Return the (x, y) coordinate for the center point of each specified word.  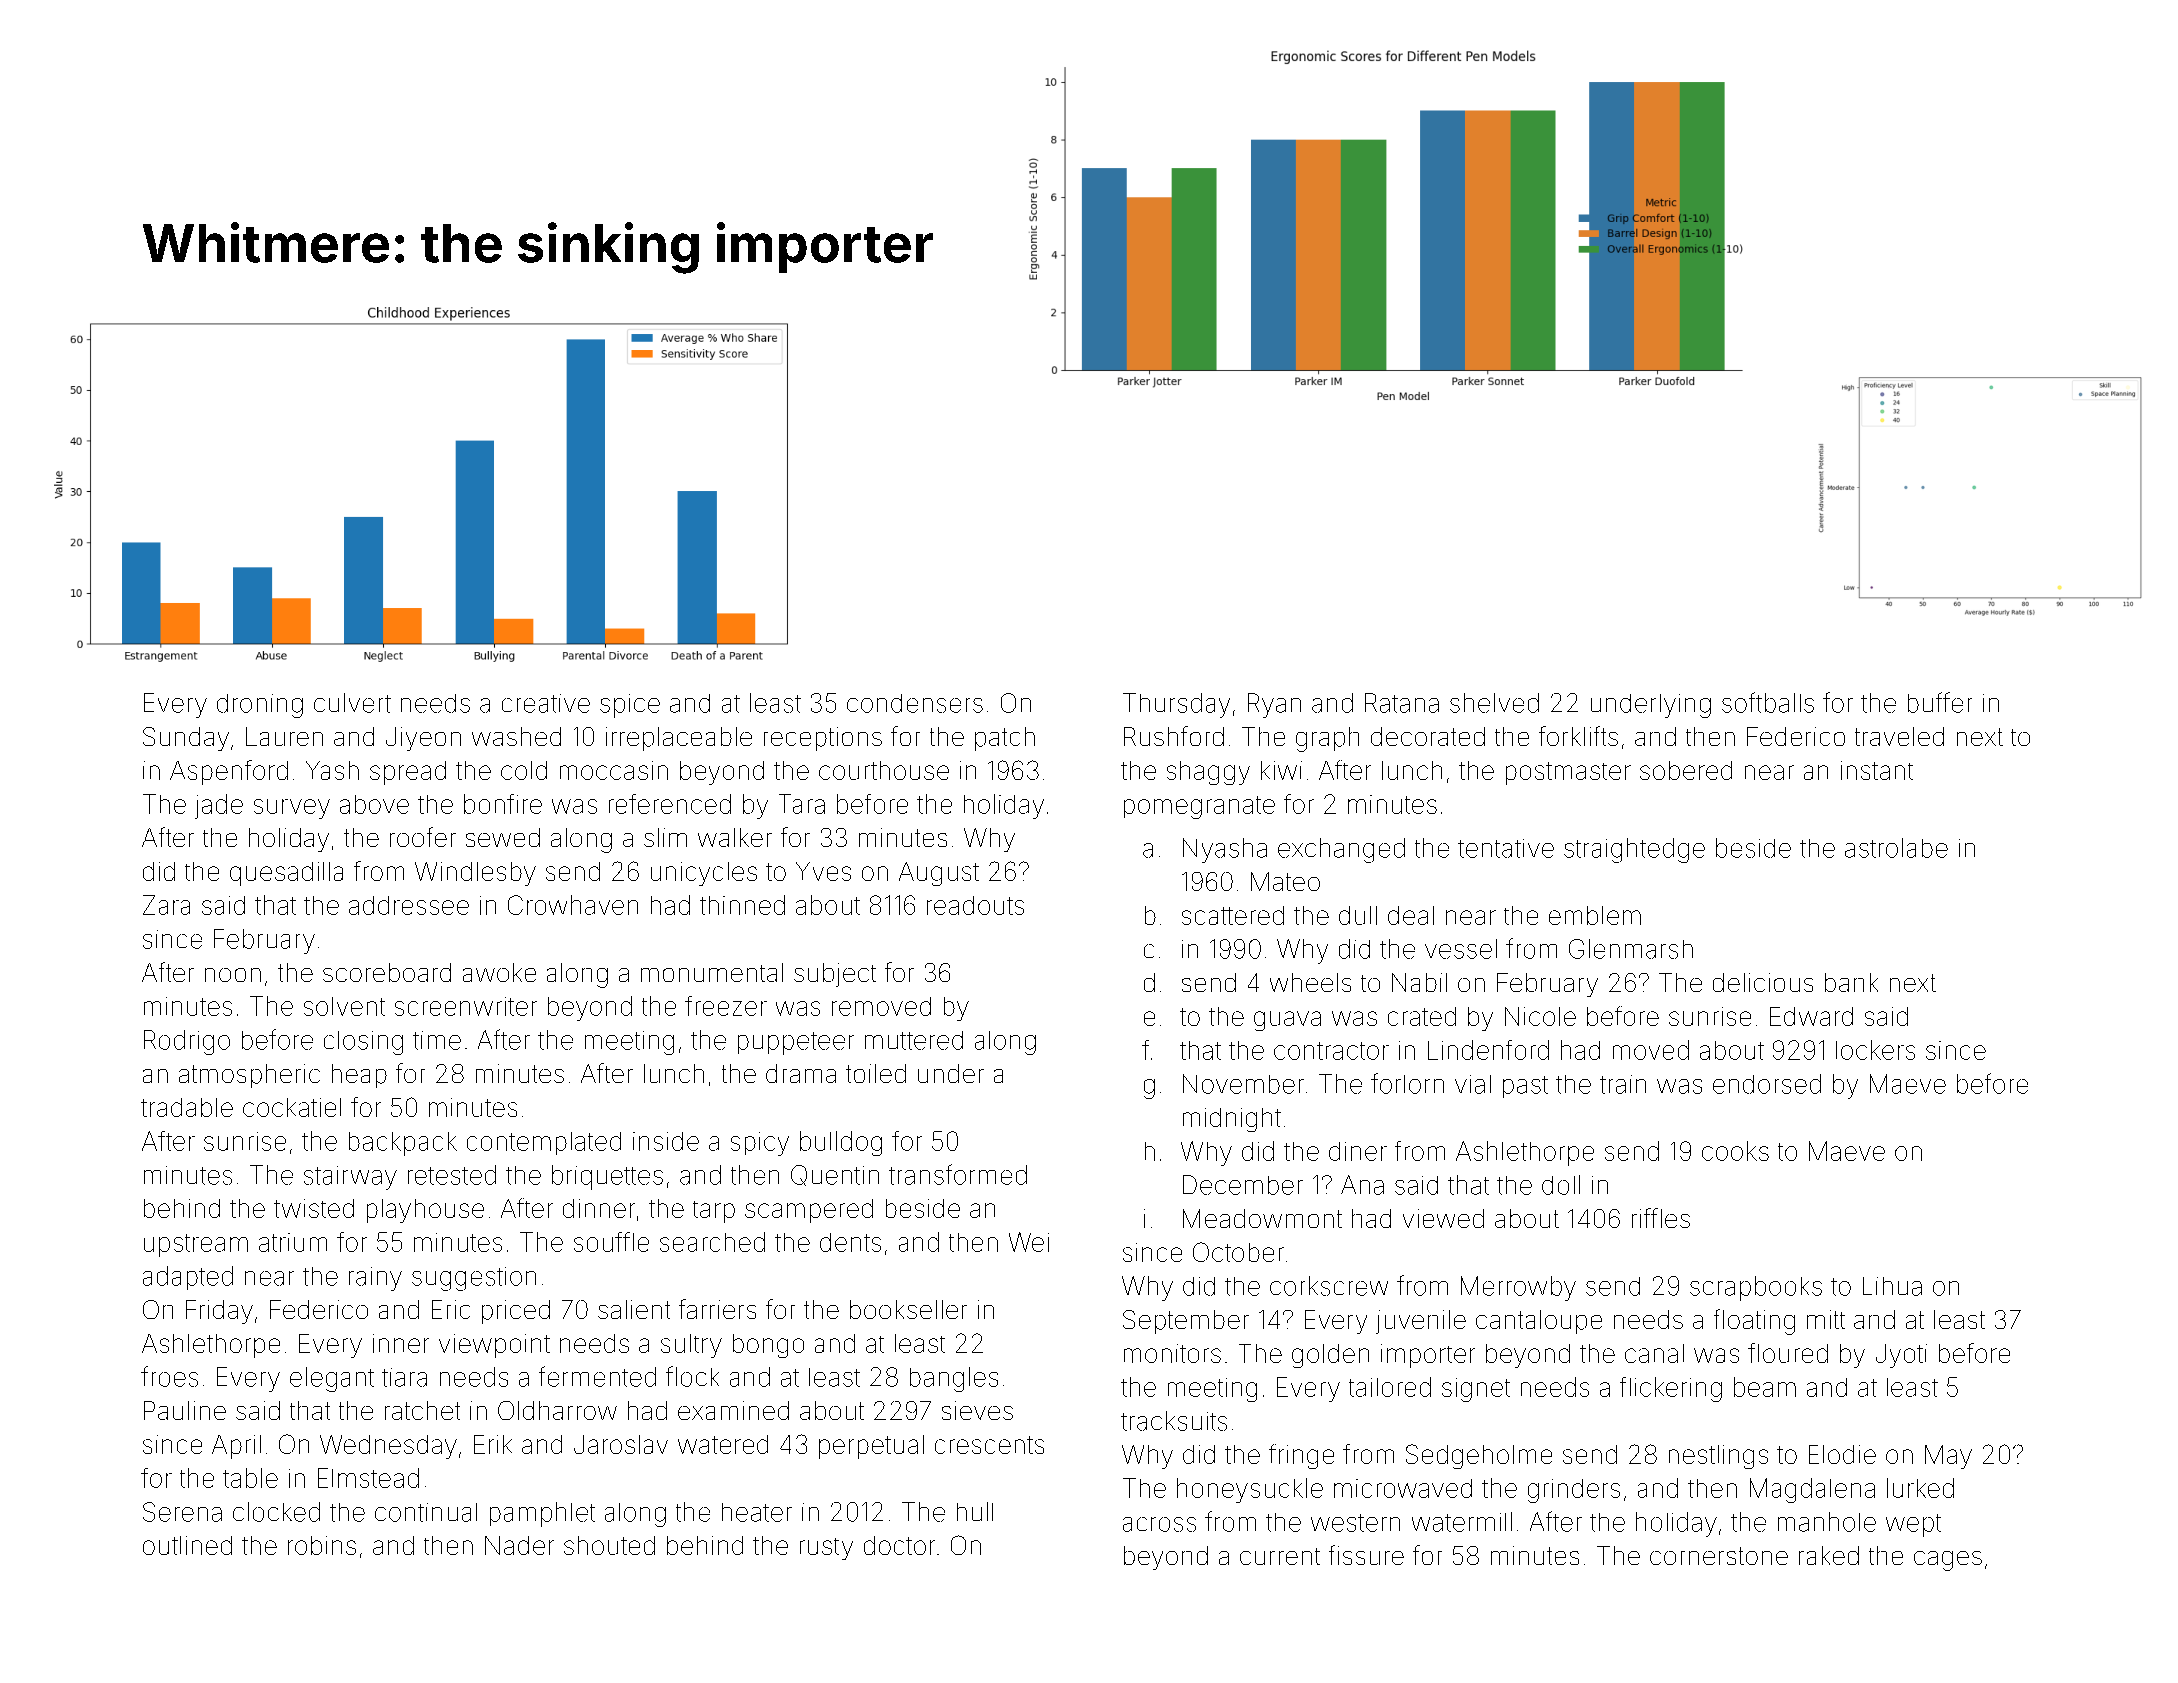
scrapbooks (1756, 1288)
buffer (1940, 702)
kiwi (1281, 770)
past (1525, 1087)
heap (359, 1076)
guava (1287, 1021)
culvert (352, 703)
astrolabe (1896, 848)
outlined (187, 1545)
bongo (768, 1346)
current (1280, 1556)
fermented (597, 1376)
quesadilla (286, 874)
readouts (975, 905)
